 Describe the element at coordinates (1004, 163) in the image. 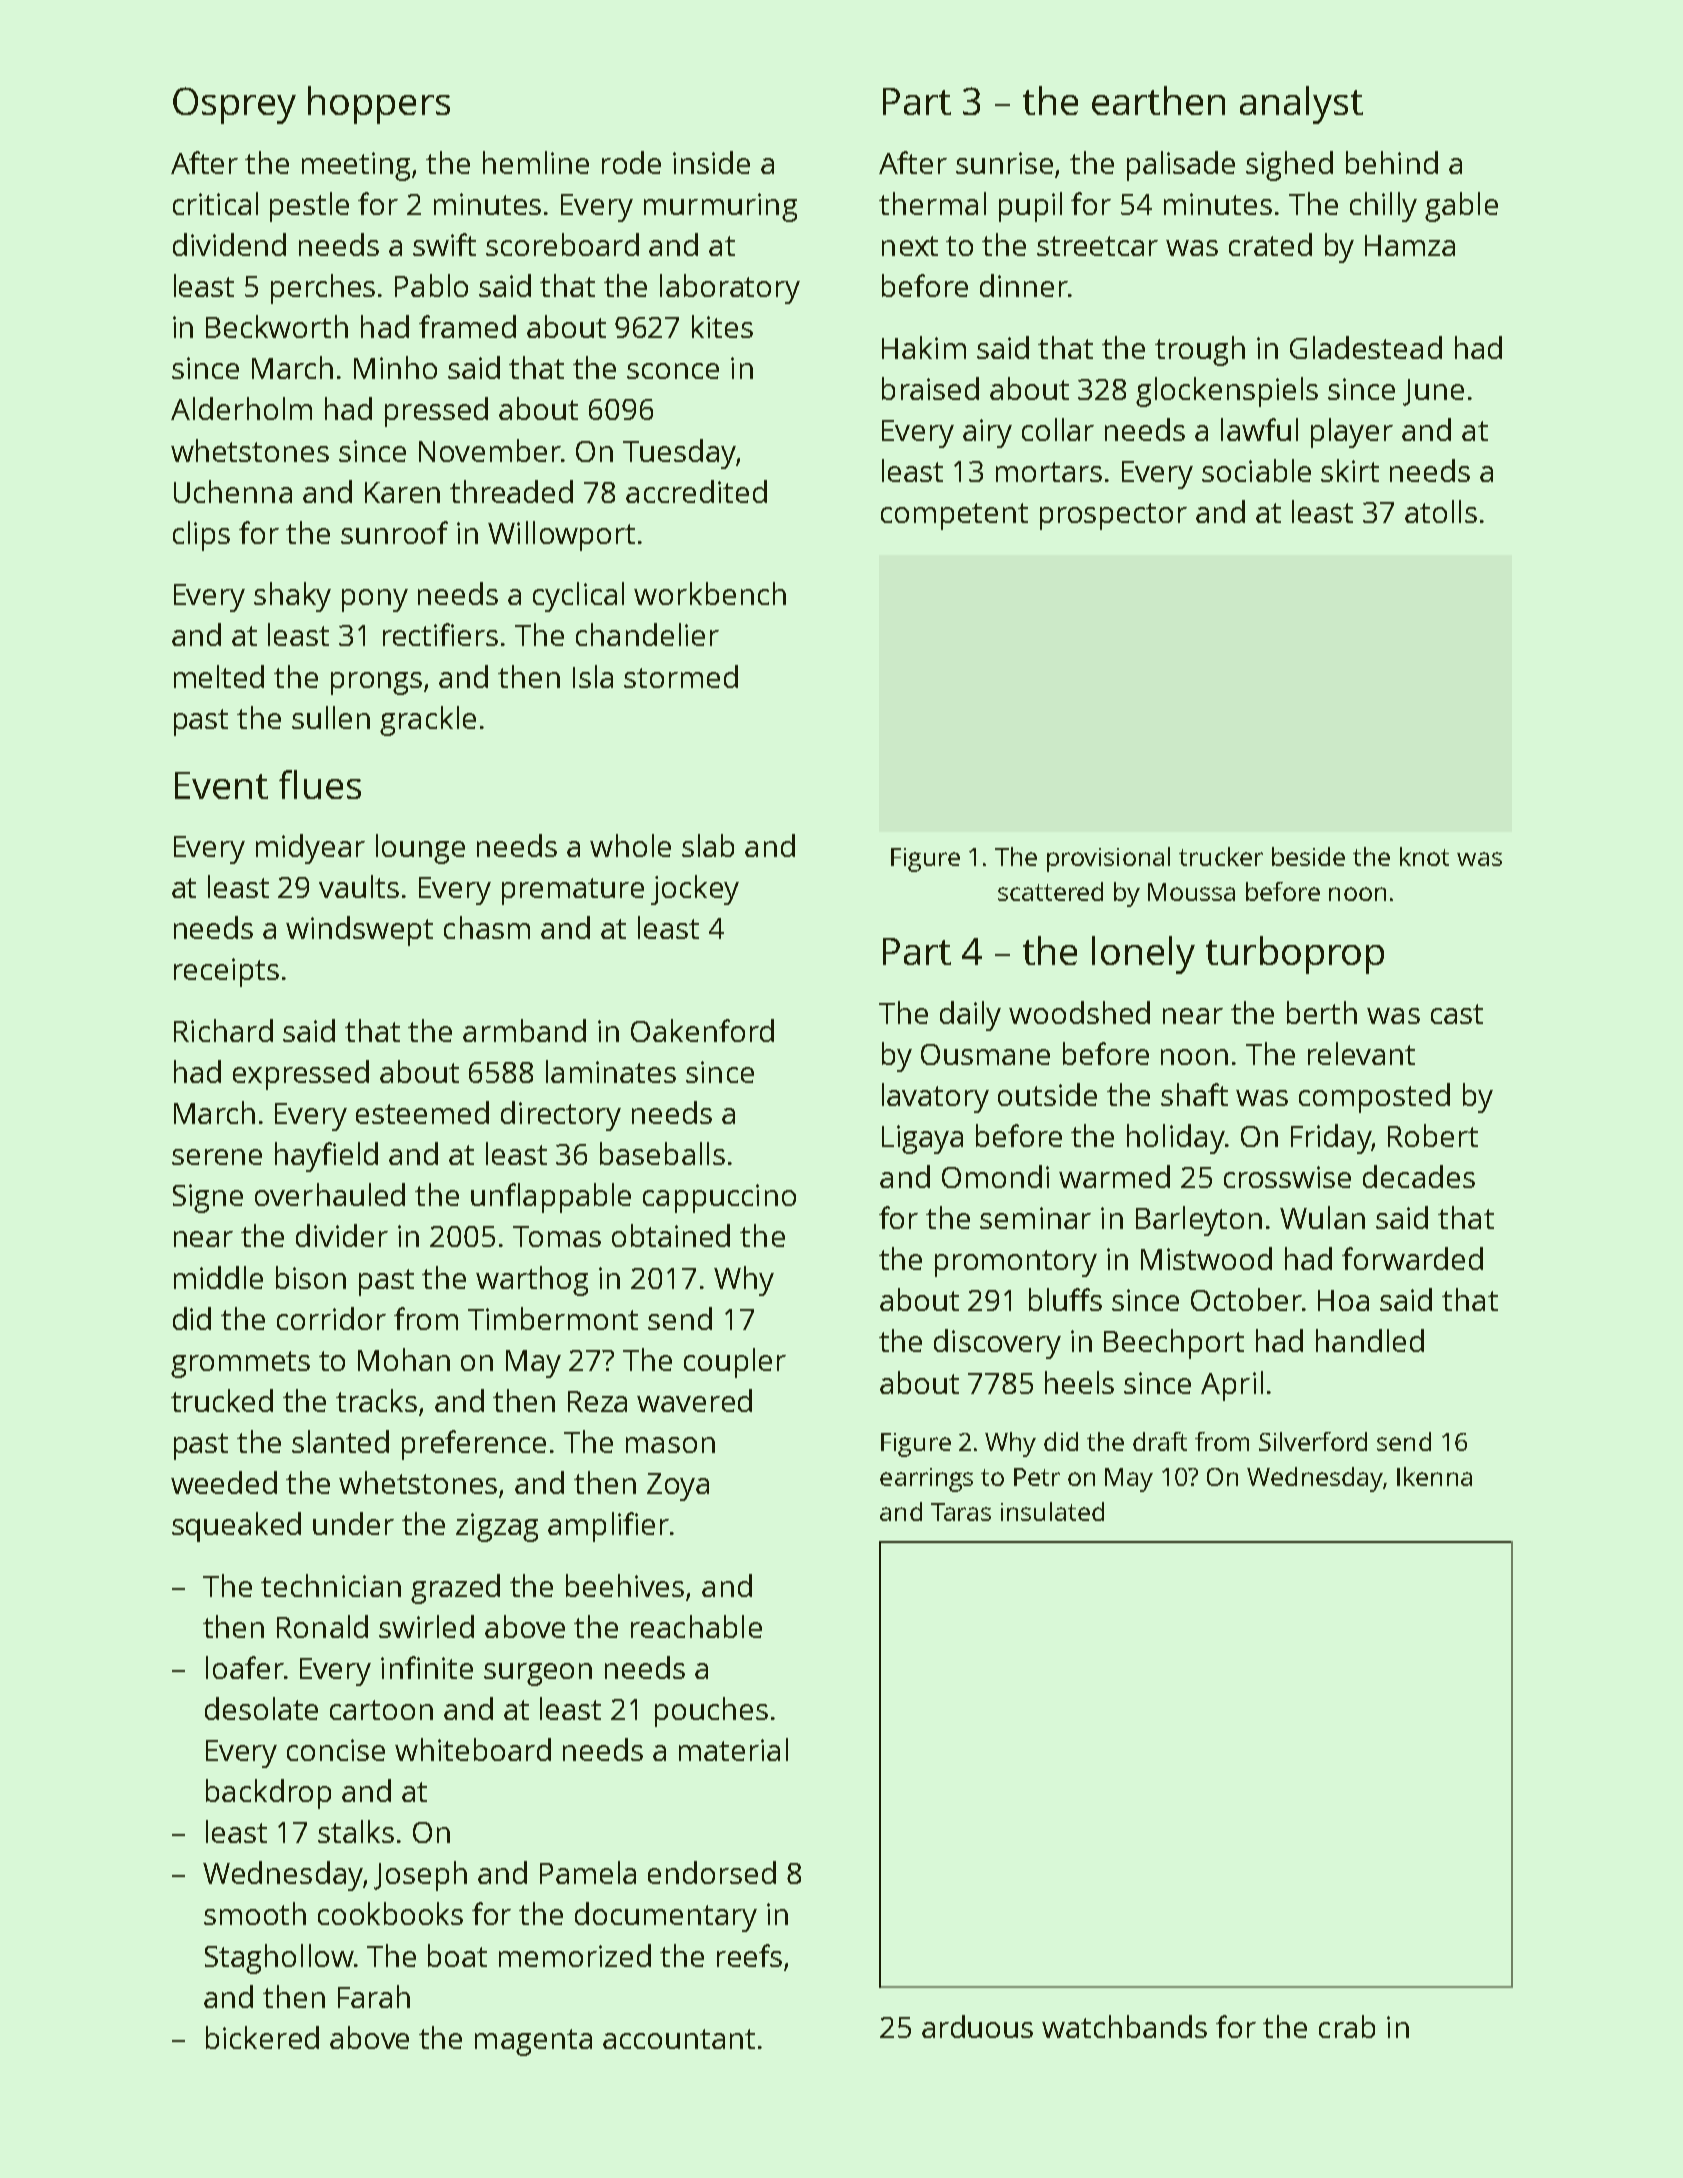

I see `sunrise` at that location.
